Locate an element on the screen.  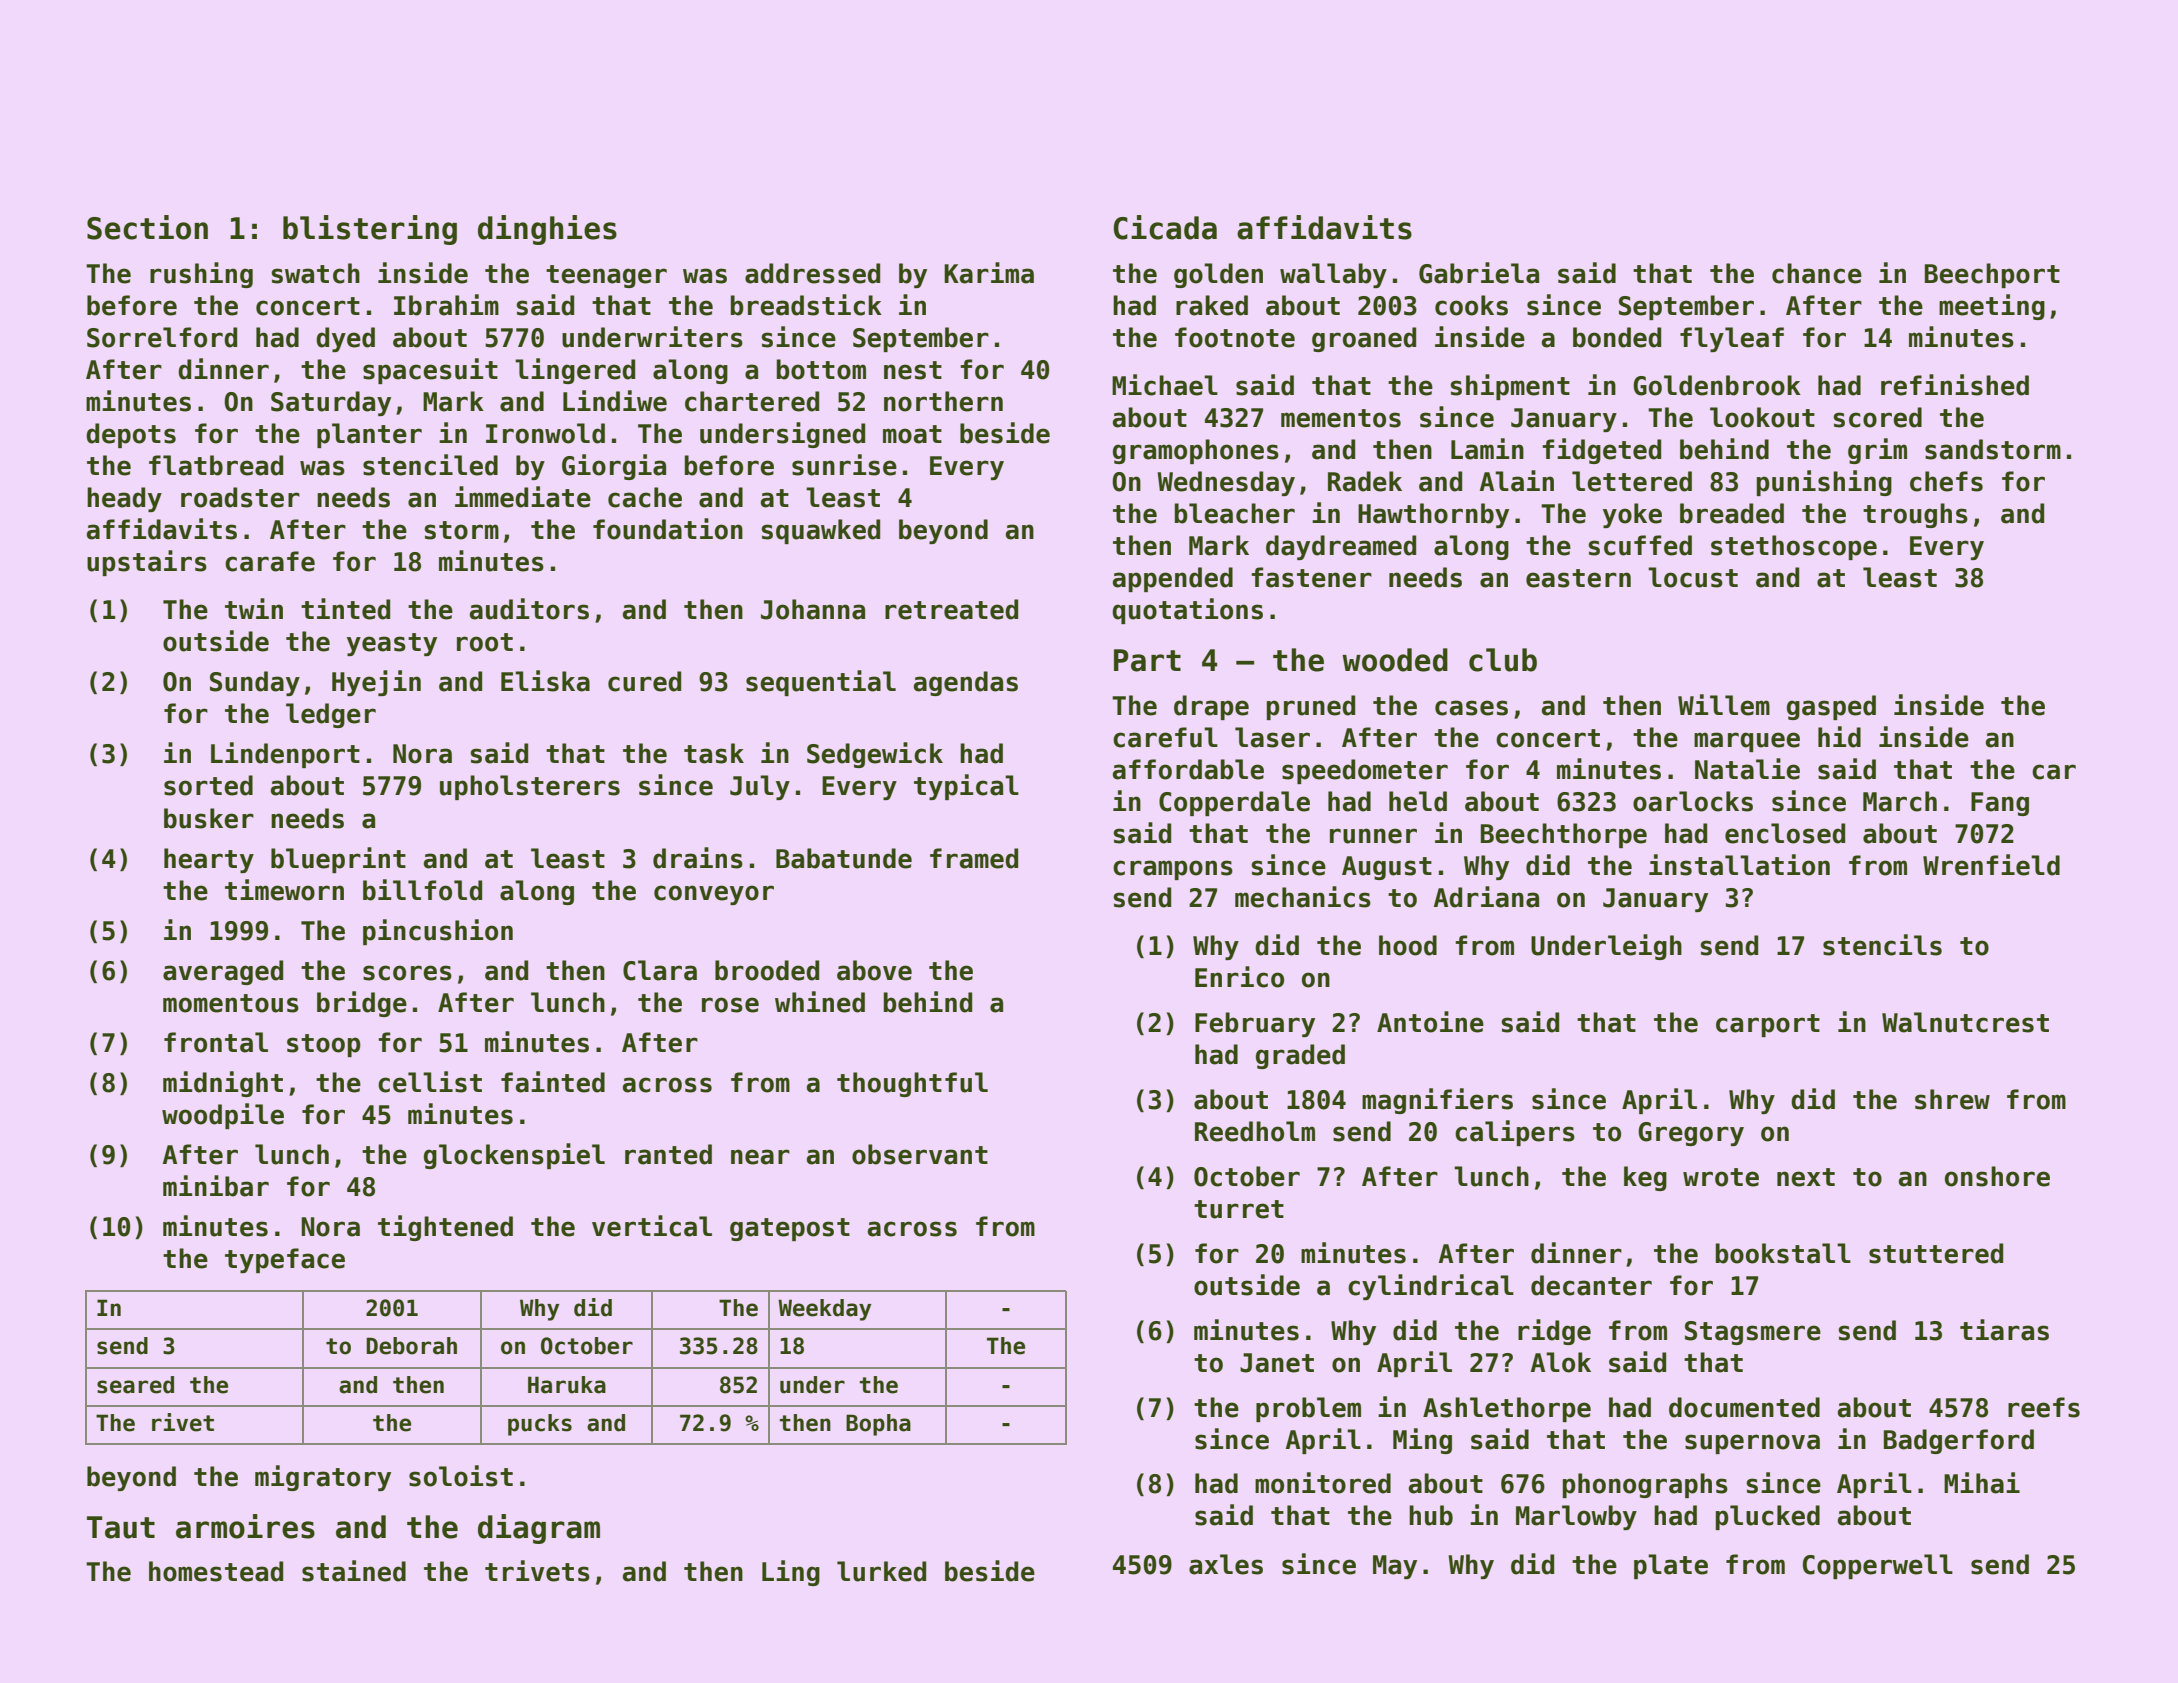
Part is located at coordinates (1147, 660).
